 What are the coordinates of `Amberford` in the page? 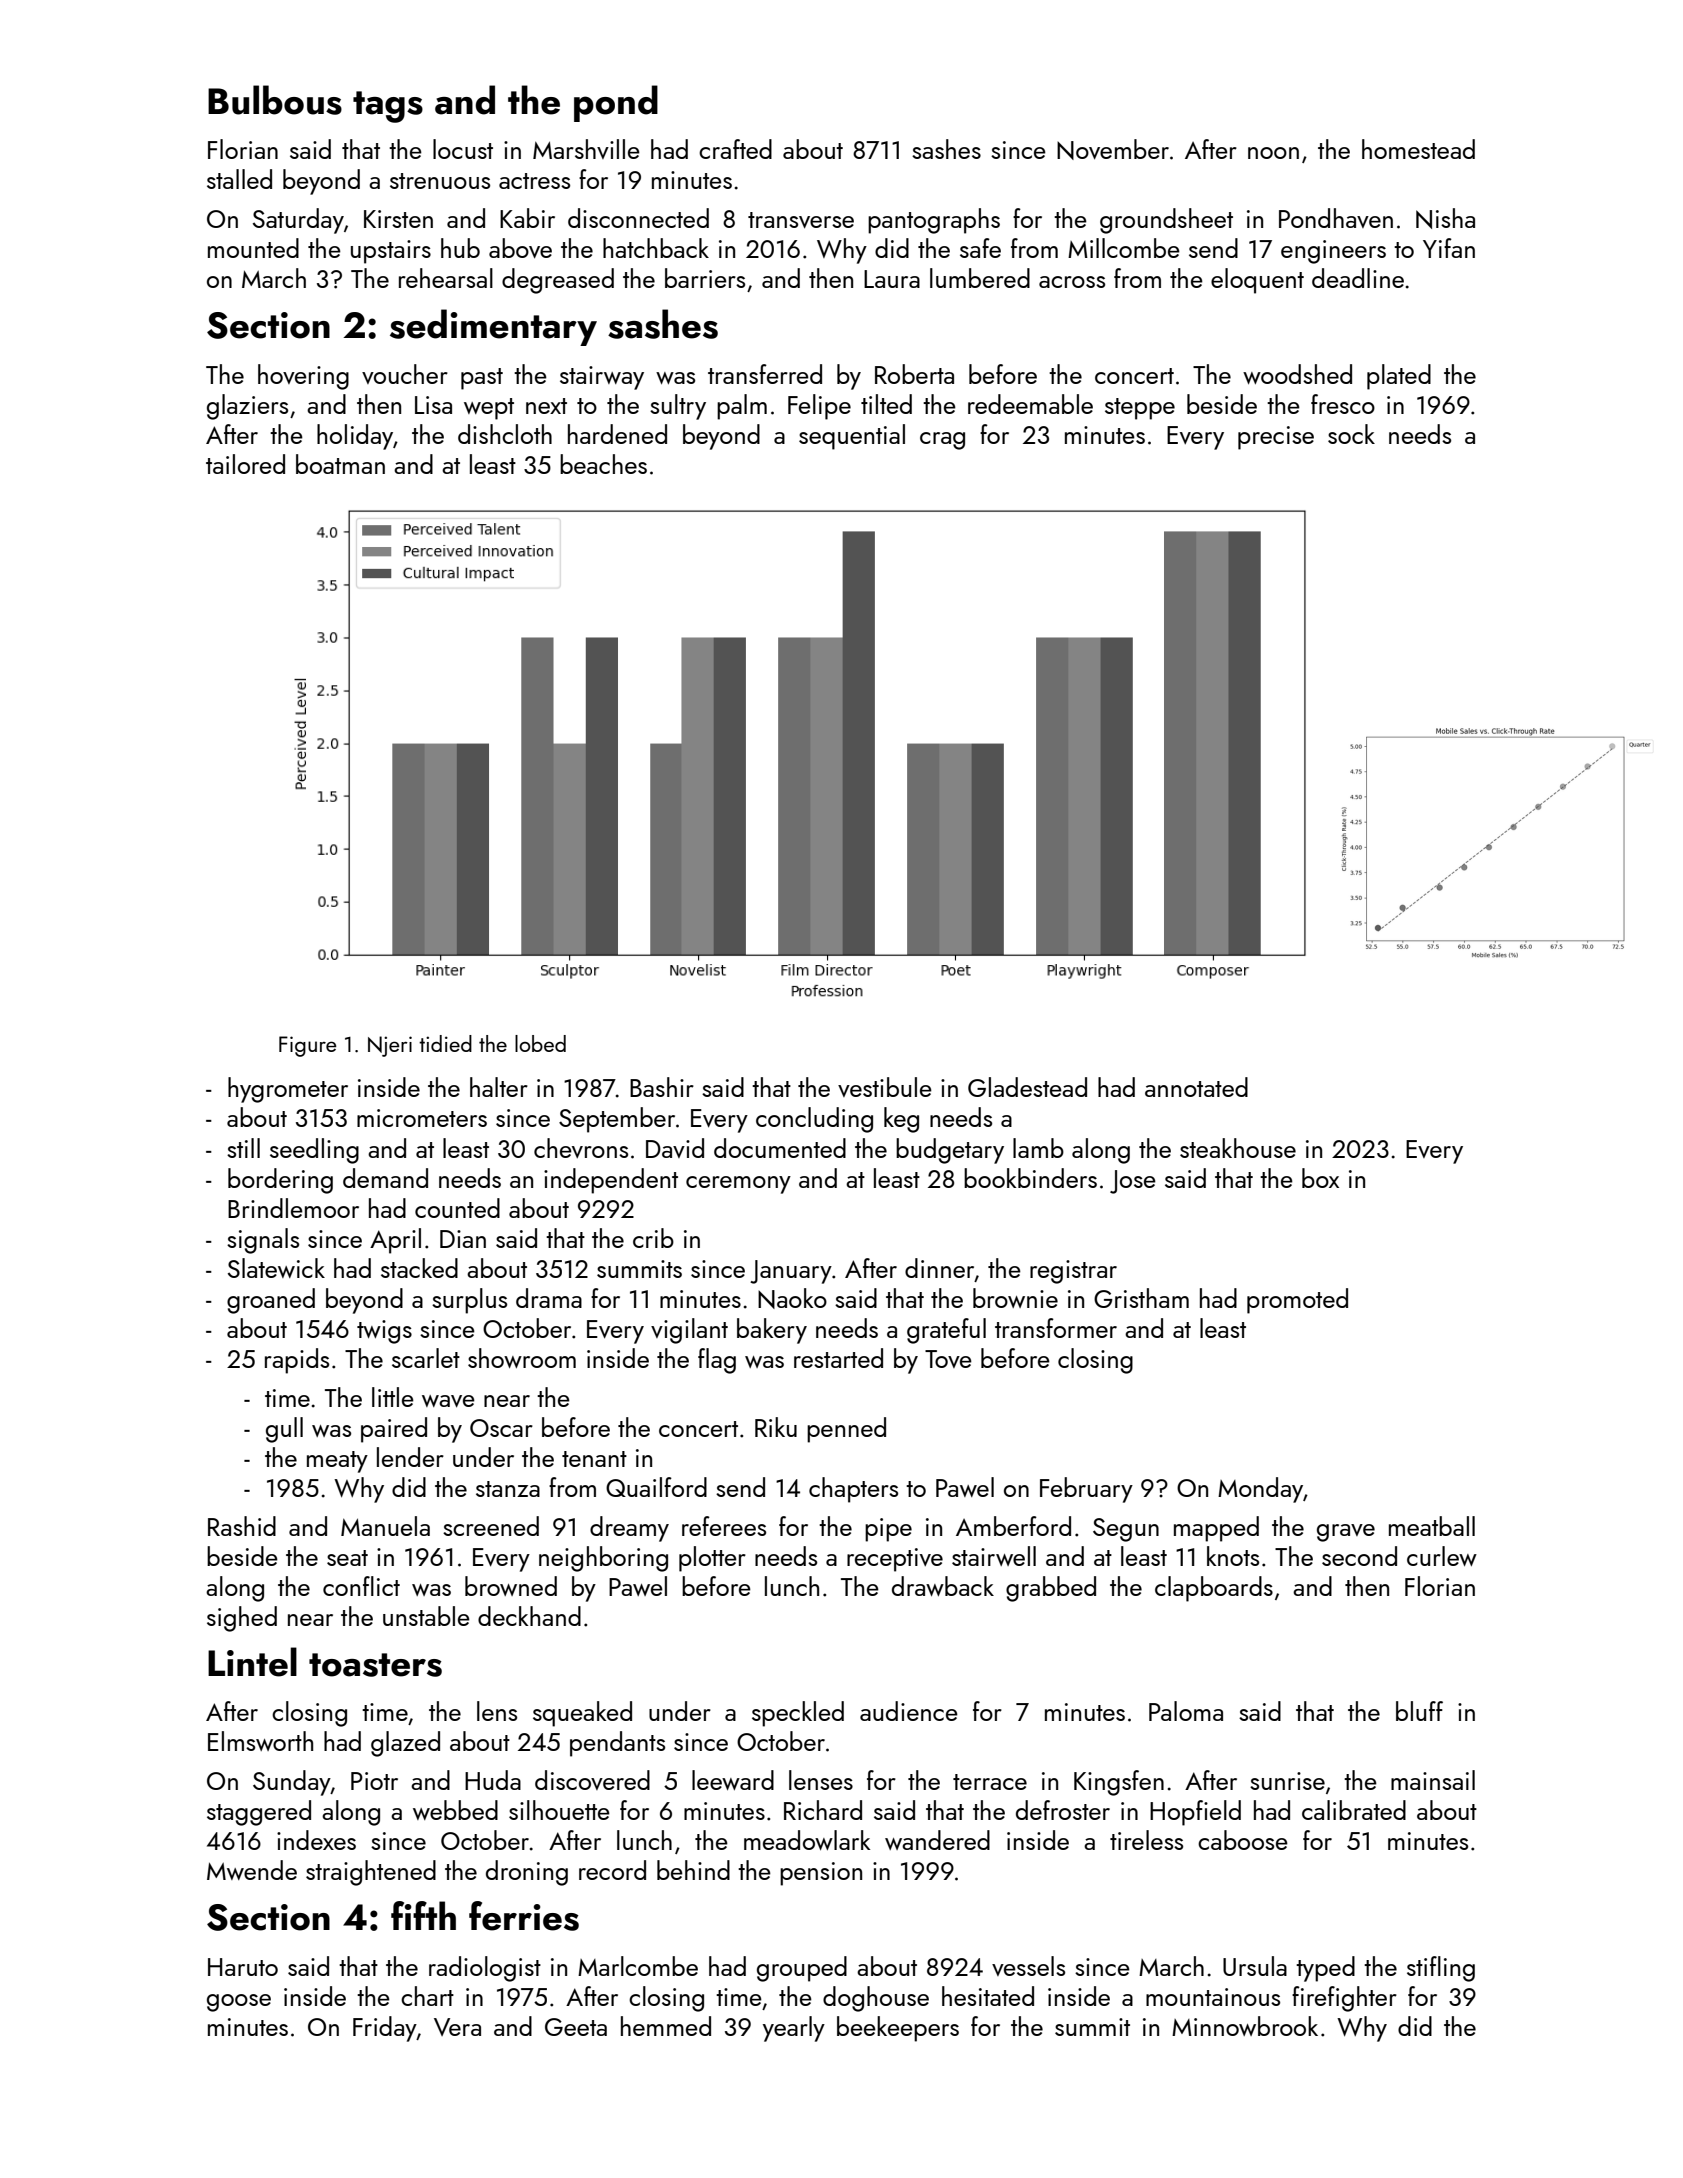 It's located at (1013, 1526).
